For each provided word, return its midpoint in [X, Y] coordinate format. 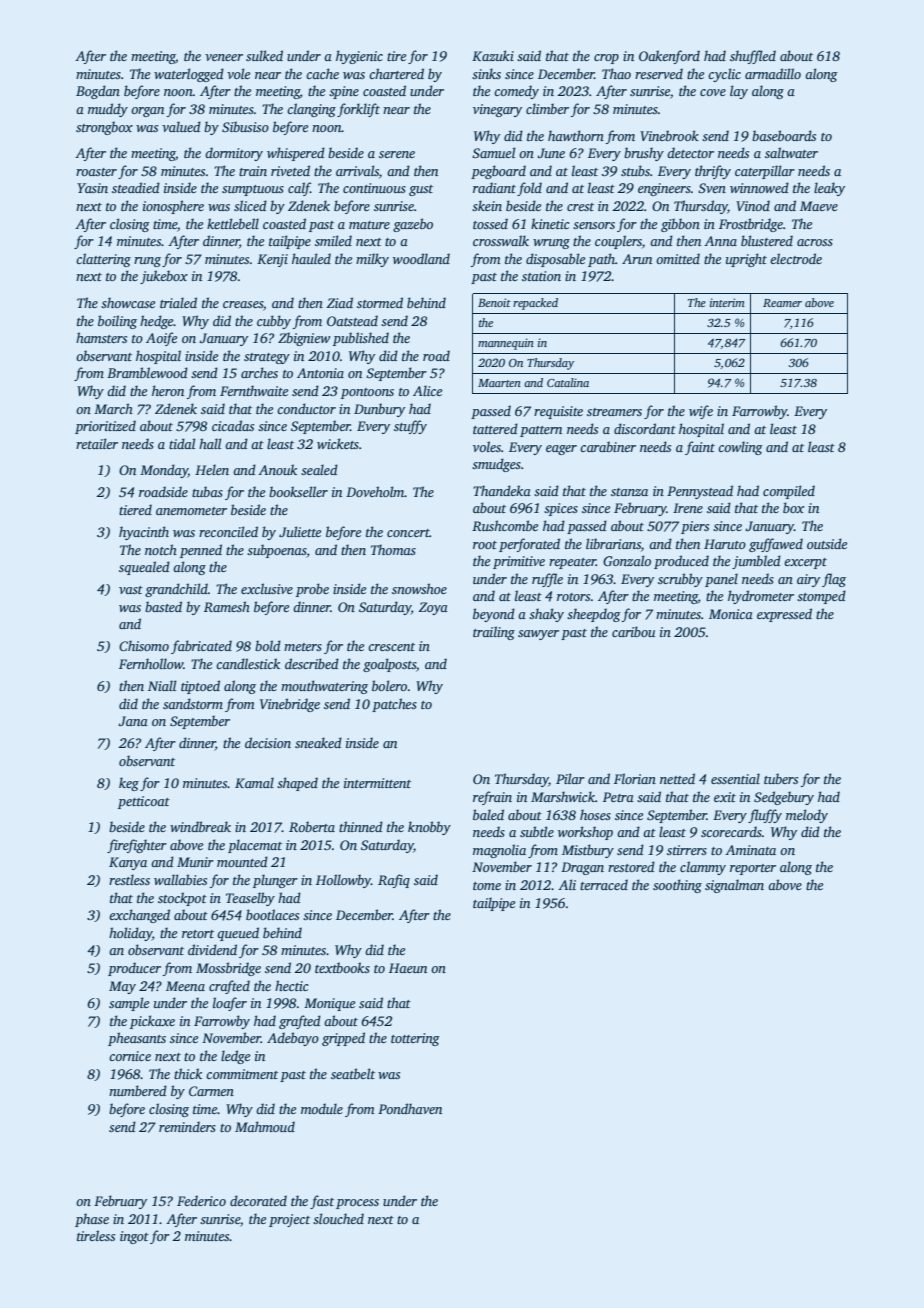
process [357, 1204]
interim [727, 302]
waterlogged [189, 75]
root [485, 545]
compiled [789, 492]
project [289, 1220]
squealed [144, 568]
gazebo [413, 225]
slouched [338, 1218]
